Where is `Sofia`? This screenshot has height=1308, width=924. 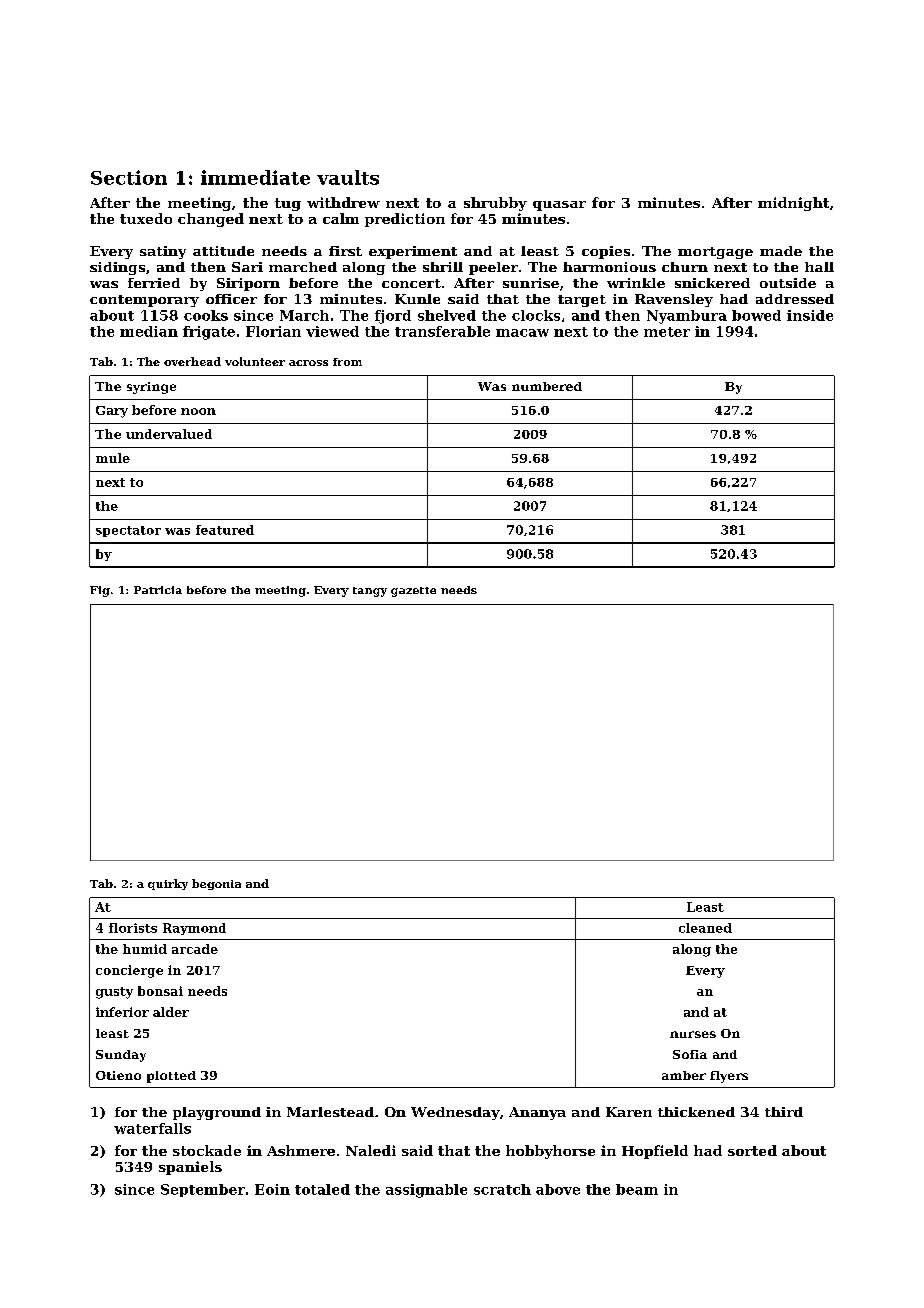 Sofia is located at coordinates (690, 1054).
